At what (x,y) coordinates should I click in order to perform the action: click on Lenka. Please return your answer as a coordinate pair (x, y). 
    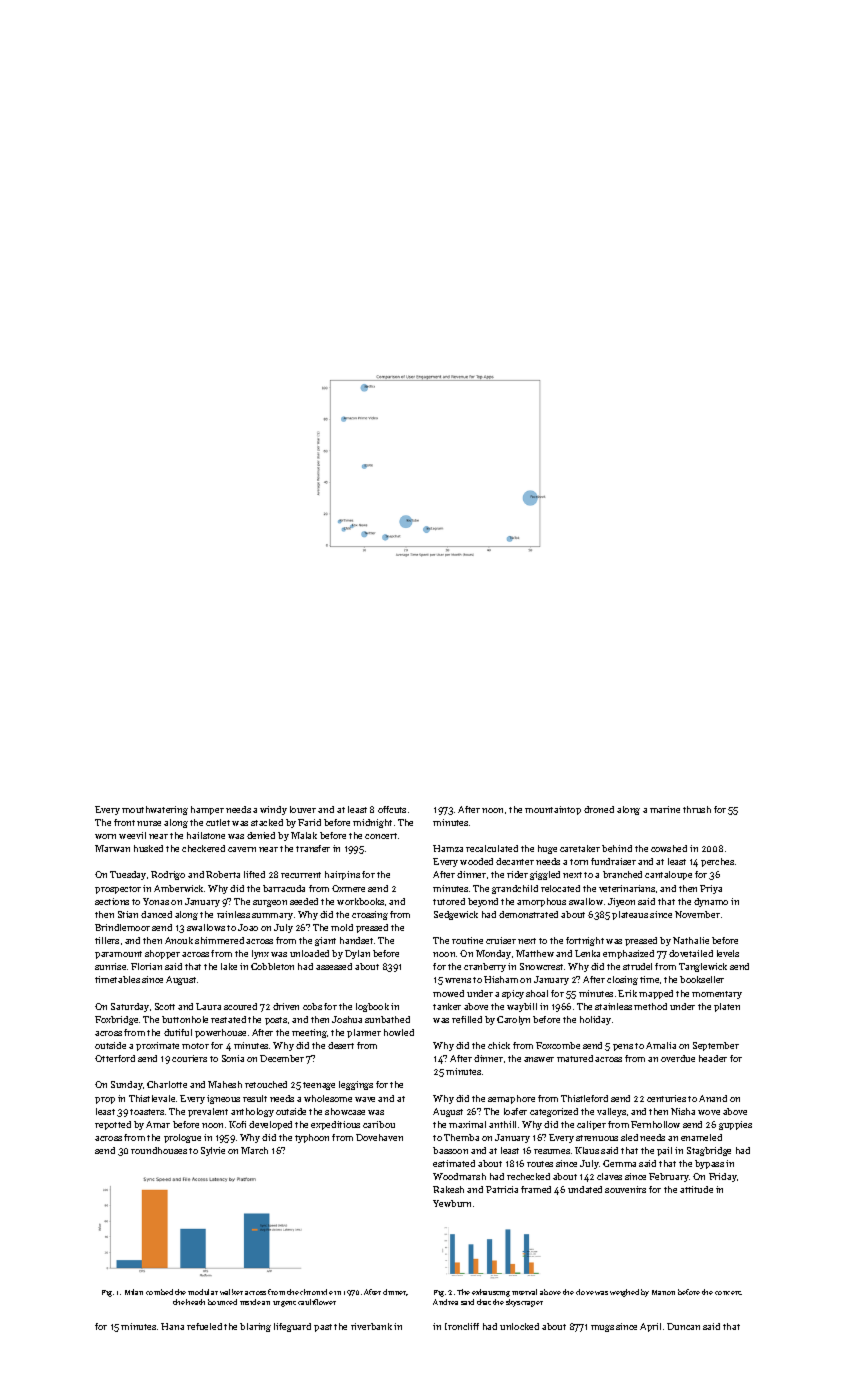
    Looking at the image, I should click on (587, 953).
